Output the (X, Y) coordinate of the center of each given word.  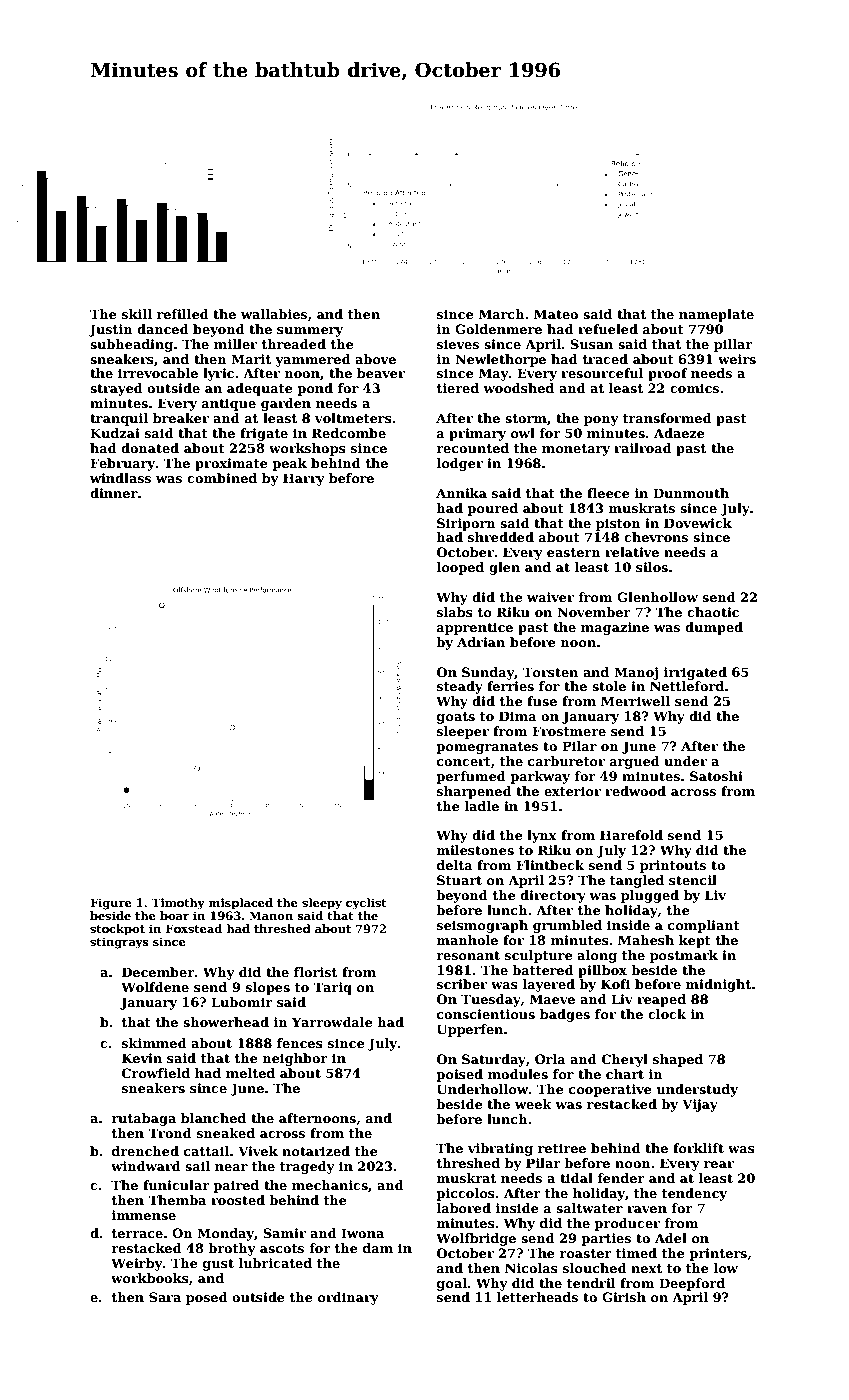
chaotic (713, 612)
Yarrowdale (332, 1022)
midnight (718, 985)
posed (207, 1298)
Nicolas (531, 1268)
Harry (304, 479)
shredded (501, 537)
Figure (111, 904)
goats (456, 718)
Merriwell (635, 701)
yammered (313, 360)
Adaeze (679, 433)
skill (137, 314)
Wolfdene (155, 987)
